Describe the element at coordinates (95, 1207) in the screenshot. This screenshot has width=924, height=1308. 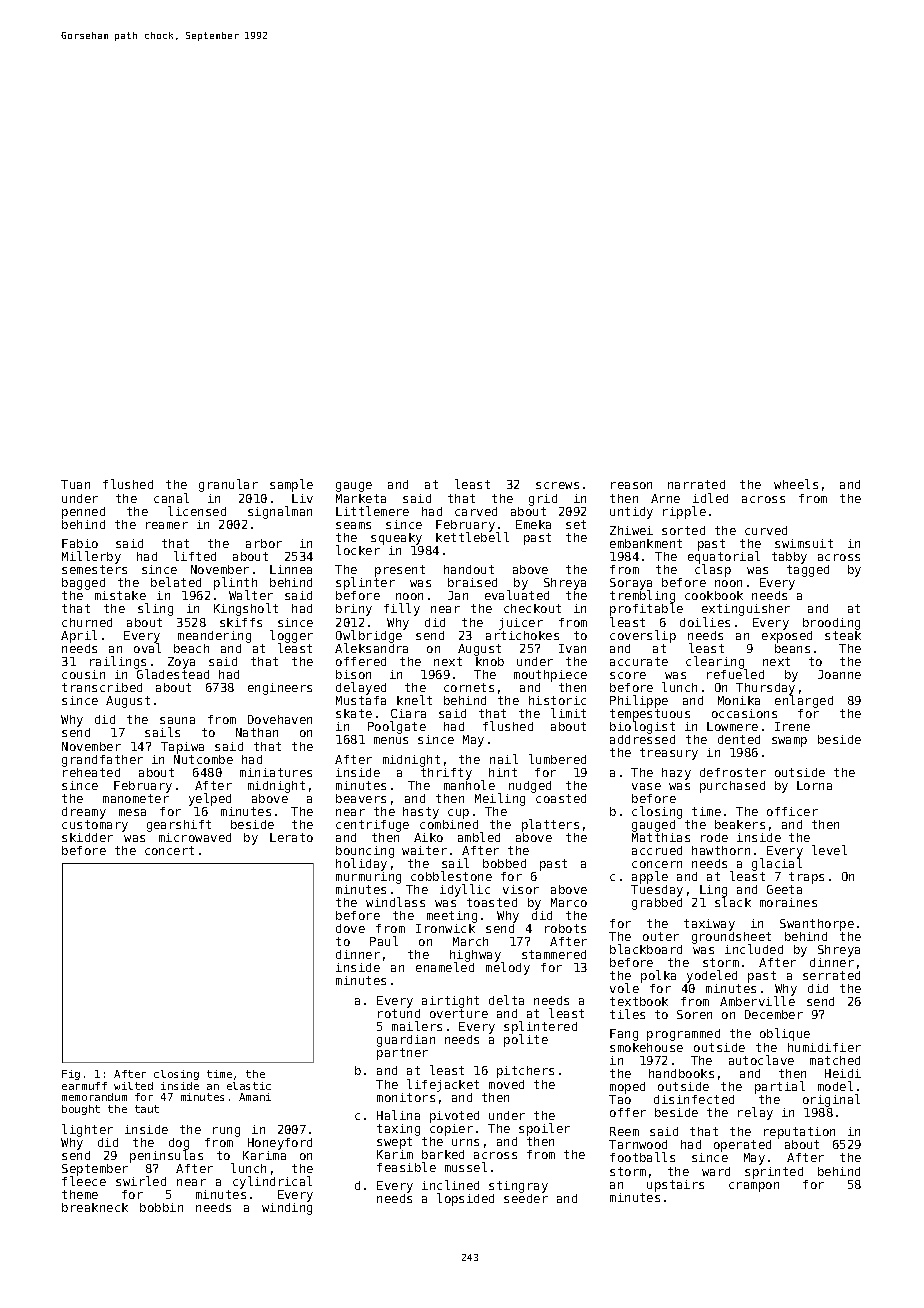
I see `breakneck` at that location.
